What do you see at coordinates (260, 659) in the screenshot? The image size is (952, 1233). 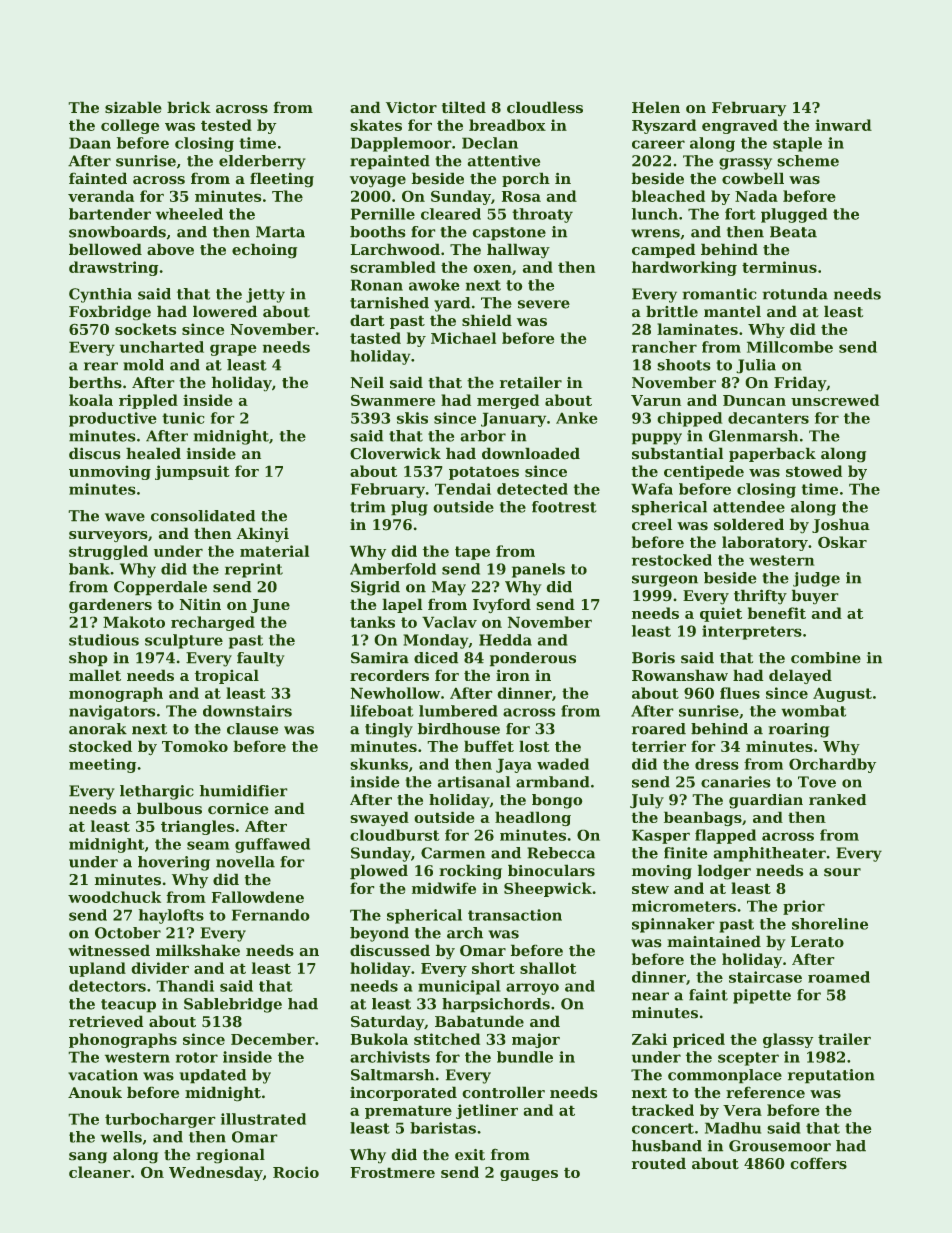 I see `faulty` at bounding box center [260, 659].
